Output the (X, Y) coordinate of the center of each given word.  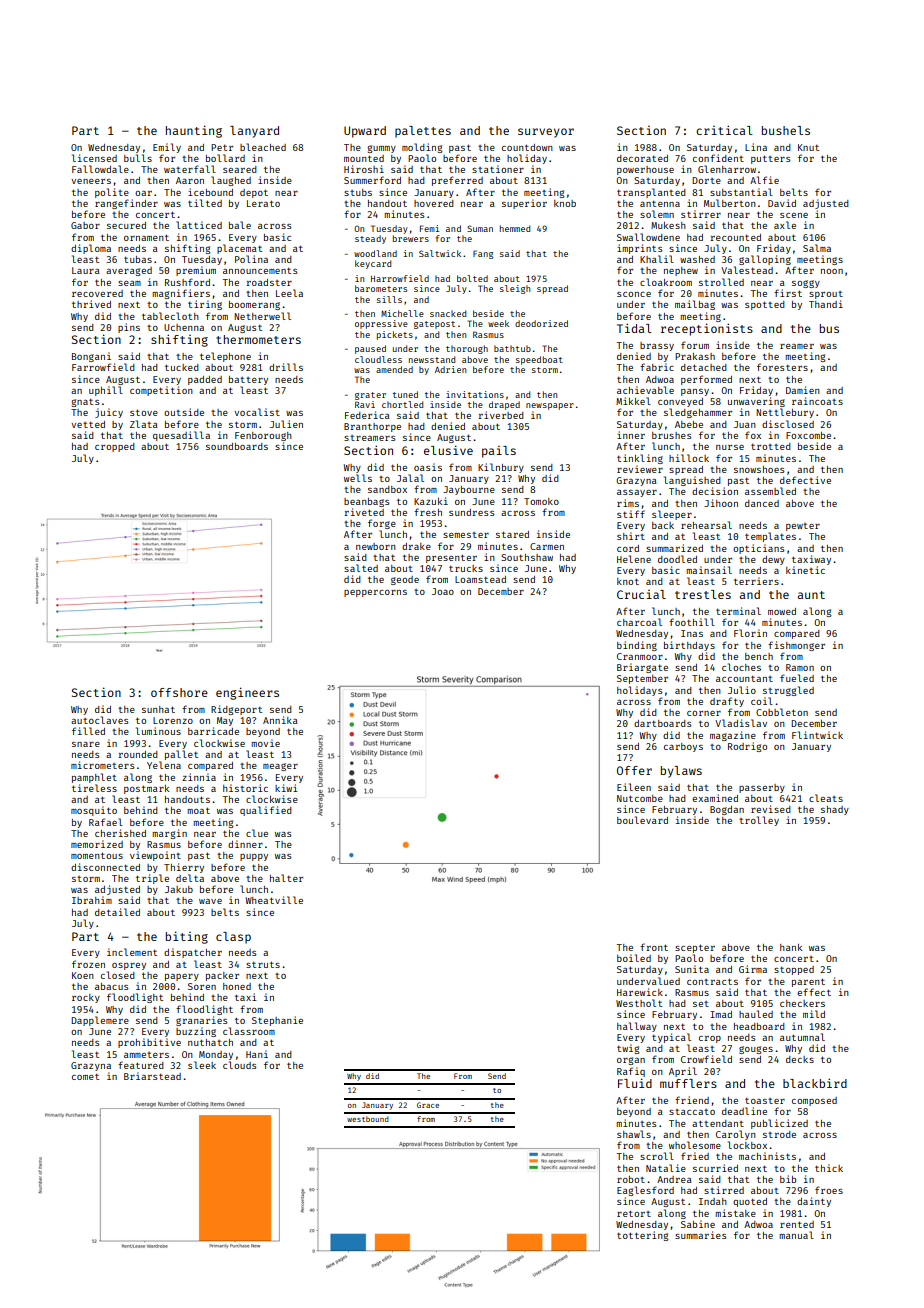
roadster (269, 282)
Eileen (634, 787)
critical (724, 130)
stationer (498, 169)
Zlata (144, 424)
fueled (797, 678)
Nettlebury (785, 413)
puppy (254, 857)
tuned (405, 394)
